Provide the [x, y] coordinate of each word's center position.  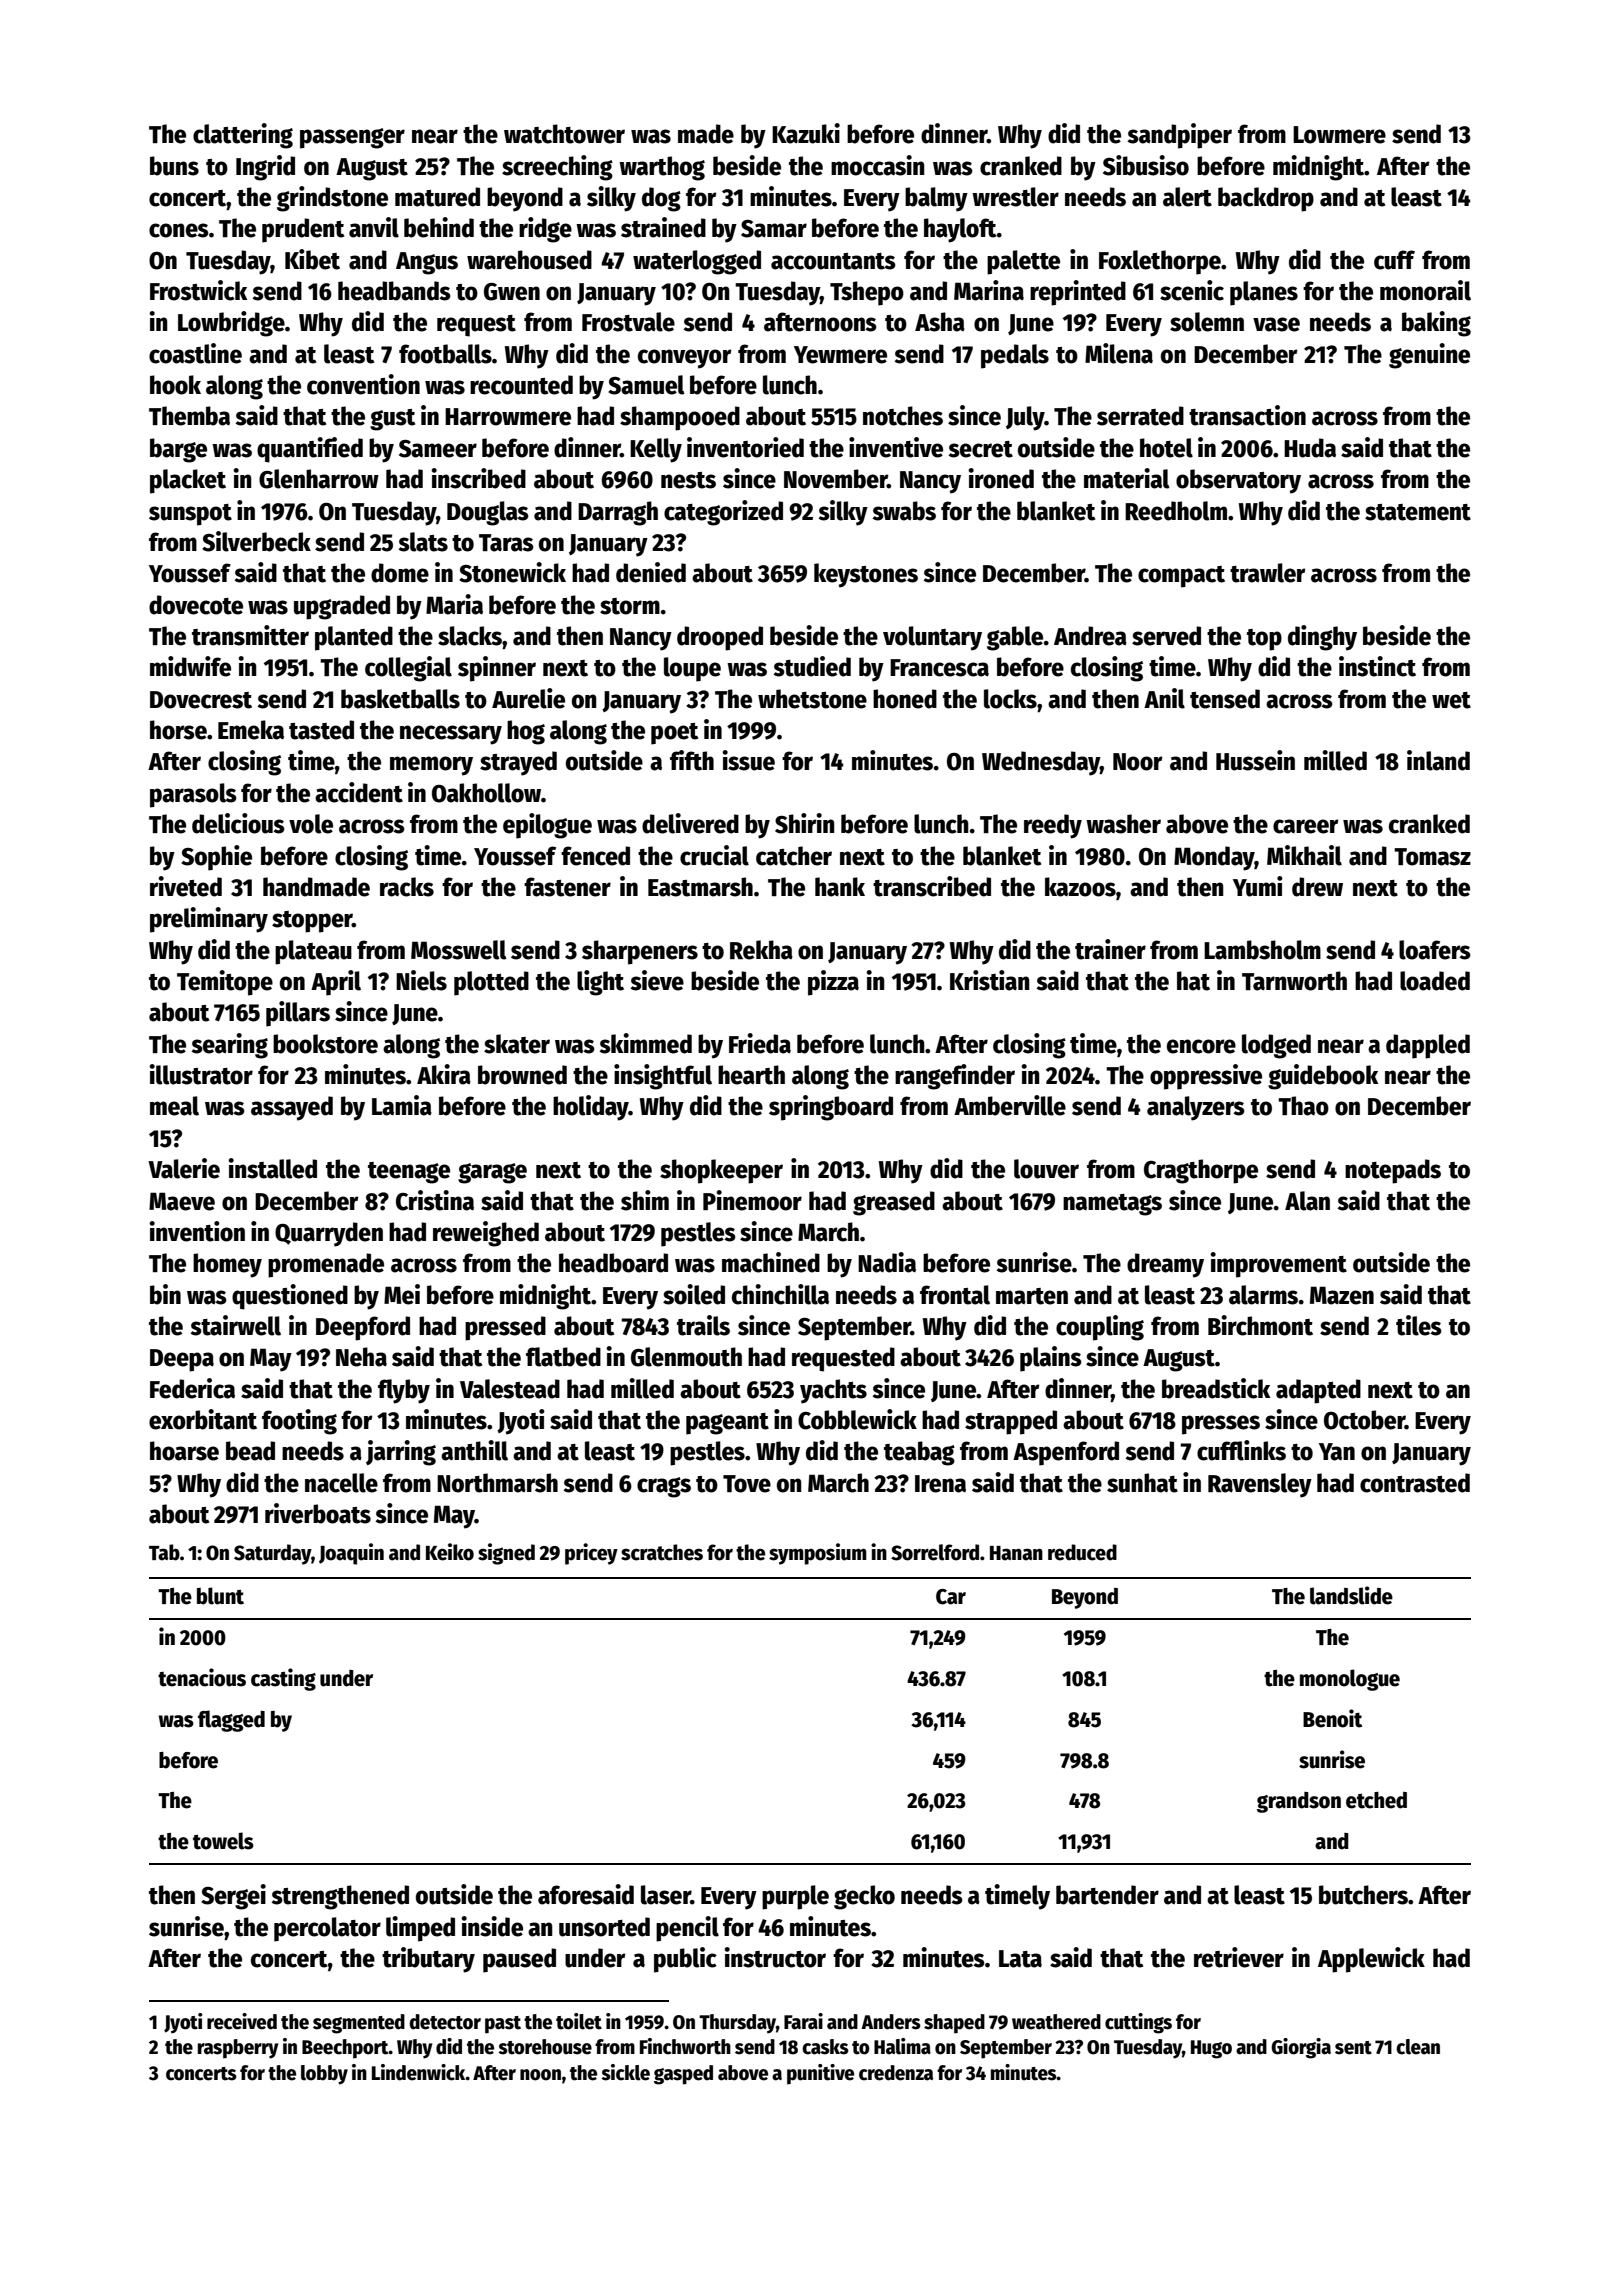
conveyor [685, 359]
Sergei [233, 1897]
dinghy [1322, 638]
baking [1436, 324]
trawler [1268, 573]
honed [905, 699]
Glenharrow [319, 479]
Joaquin [351, 1554]
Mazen [1342, 1295]
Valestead [510, 1389]
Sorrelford [935, 1552]
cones [179, 230]
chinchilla [780, 1294]
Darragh [618, 513]
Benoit [1332, 1718]
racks [407, 887]
